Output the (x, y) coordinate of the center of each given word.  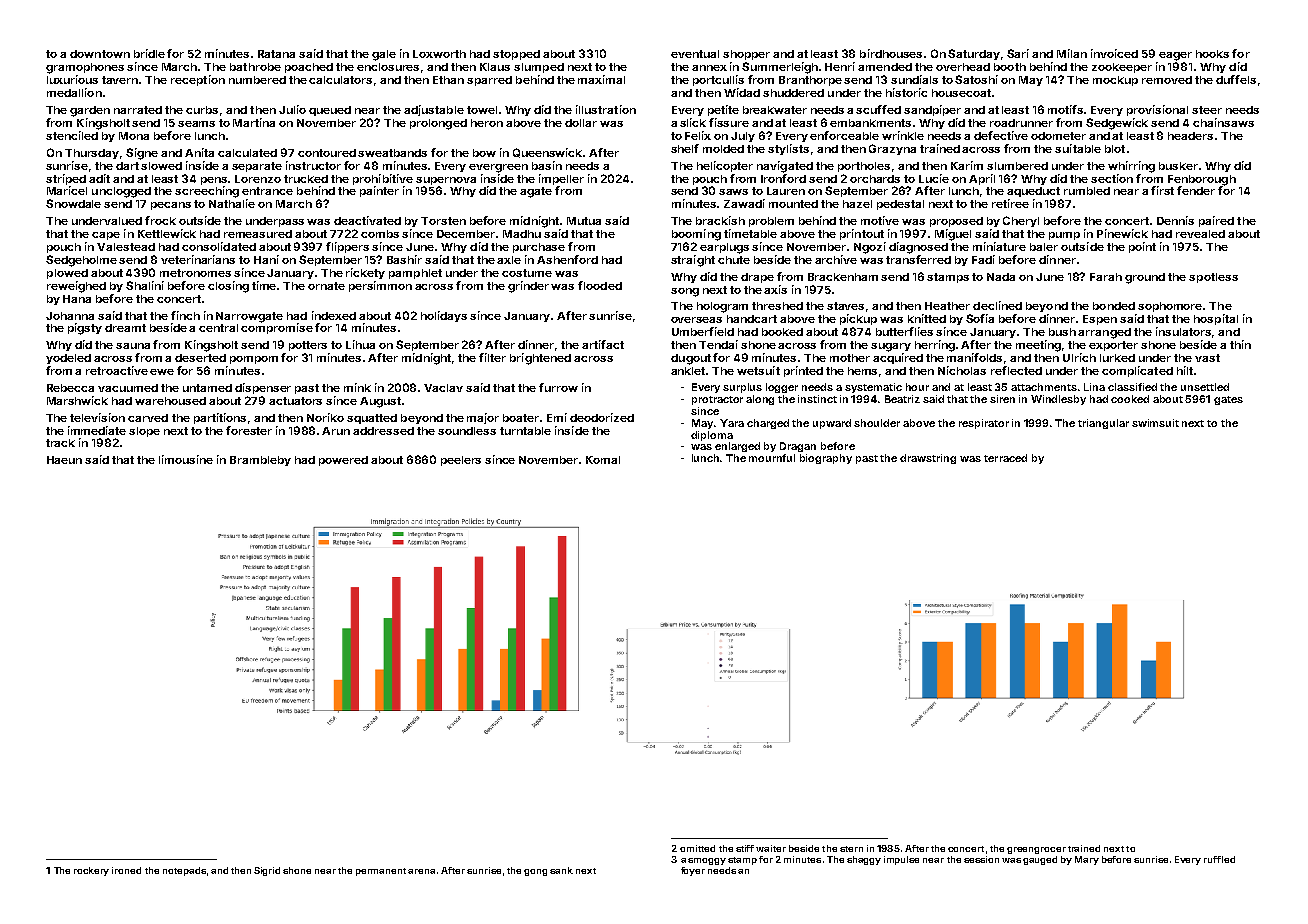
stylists (788, 149)
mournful (772, 458)
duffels (1236, 79)
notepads (184, 871)
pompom (254, 360)
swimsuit (1155, 423)
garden (90, 111)
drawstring (928, 459)
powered (343, 461)
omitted (697, 848)
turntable (525, 431)
